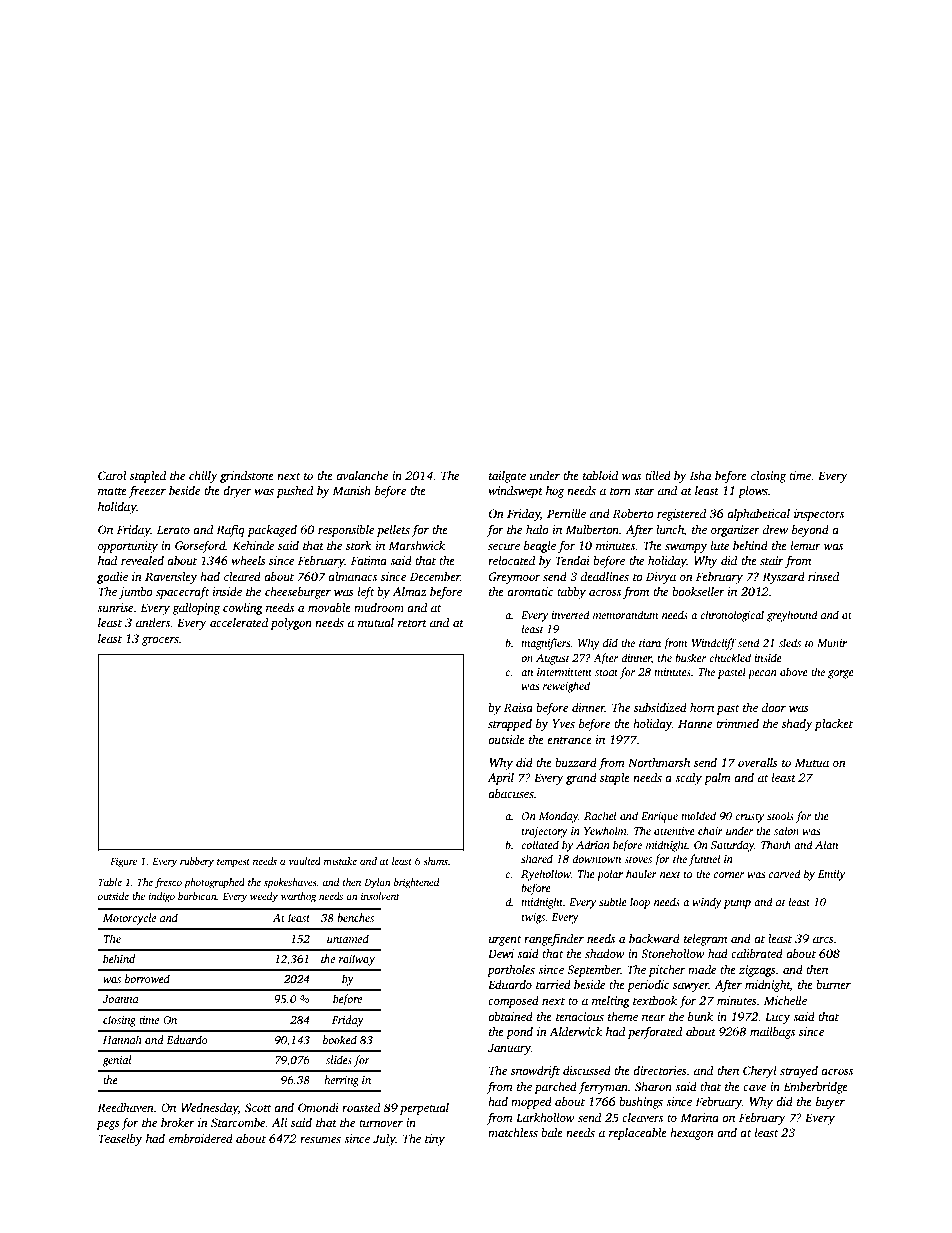 The height and width of the screenshot is (1233, 952). What do you see at coordinates (513, 1132) in the screenshot?
I see `matchless` at bounding box center [513, 1132].
